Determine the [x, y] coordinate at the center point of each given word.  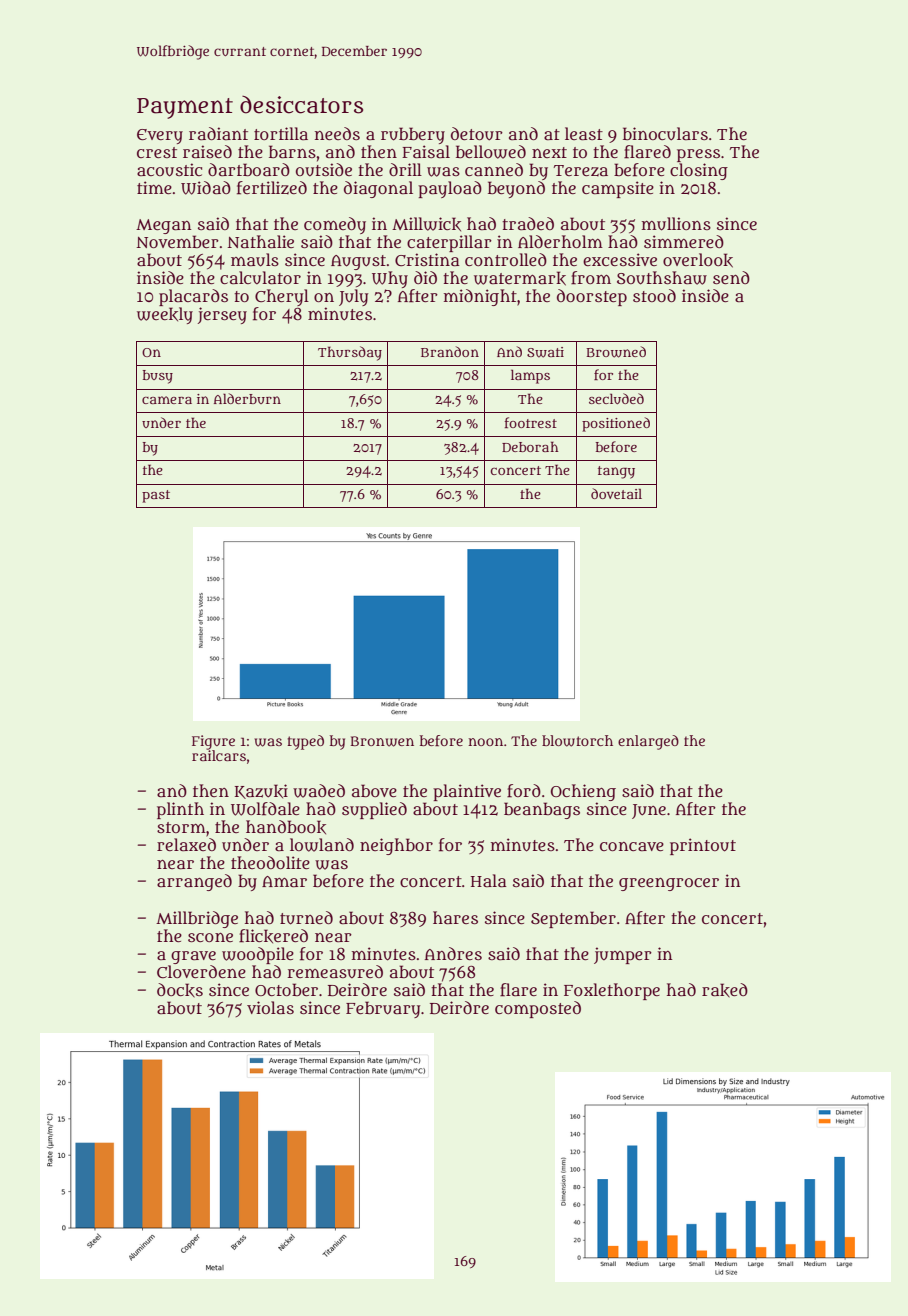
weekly [165, 315]
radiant [218, 133]
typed [305, 742]
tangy [616, 472]
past [156, 496]
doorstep [592, 297]
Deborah [530, 446]
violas [270, 1007]
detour [477, 134]
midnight [480, 297]
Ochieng [583, 792]
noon [485, 742]
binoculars [665, 134]
